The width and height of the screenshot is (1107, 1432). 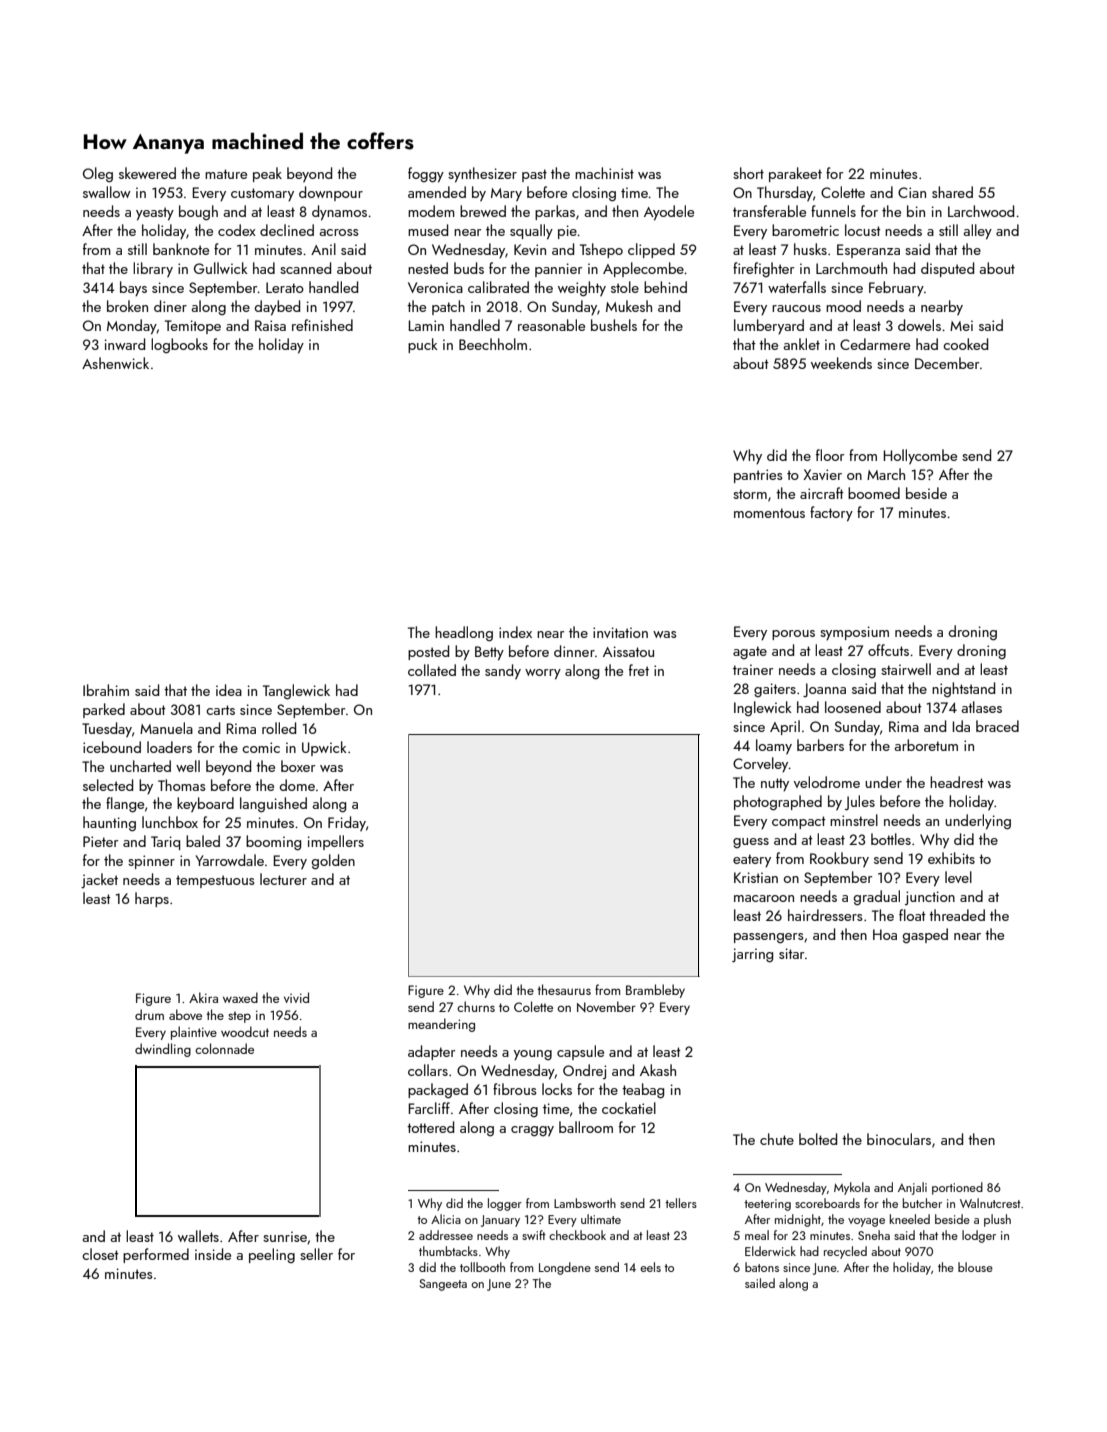 What do you see at coordinates (267, 174) in the screenshot?
I see `peak` at bounding box center [267, 174].
